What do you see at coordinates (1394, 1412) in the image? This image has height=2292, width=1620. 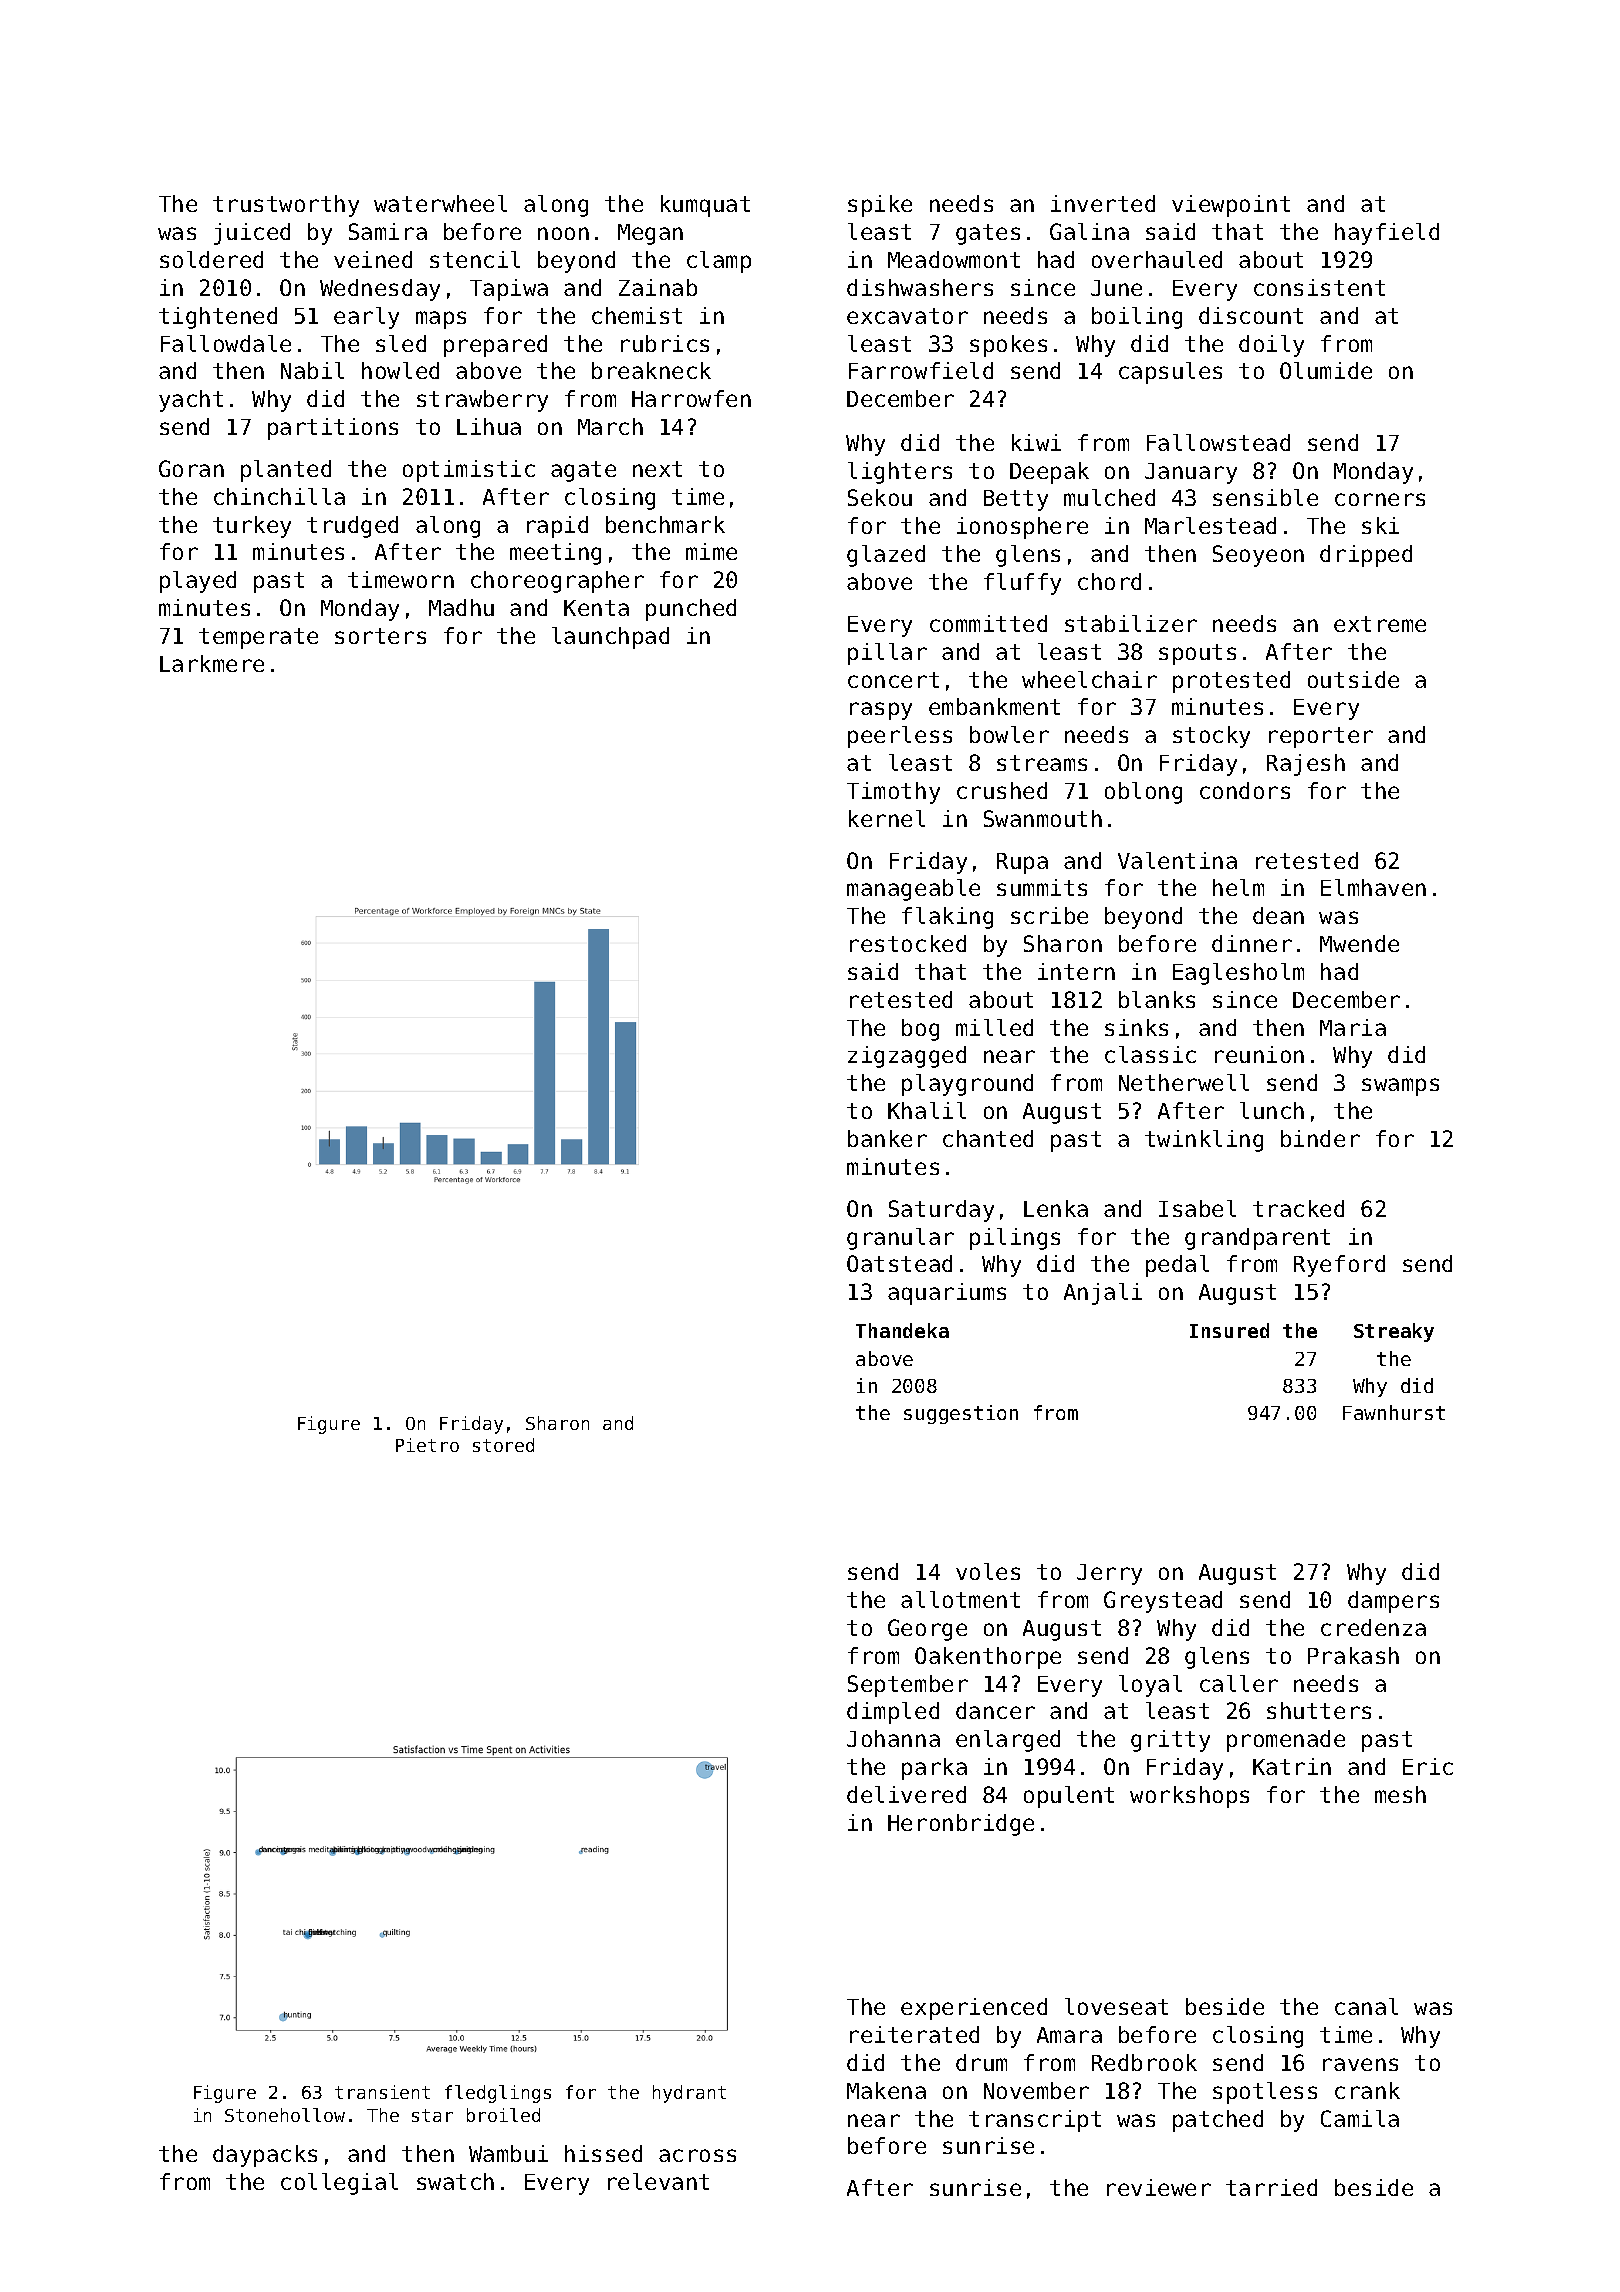 I see `Fawnhurst` at bounding box center [1394, 1412].
